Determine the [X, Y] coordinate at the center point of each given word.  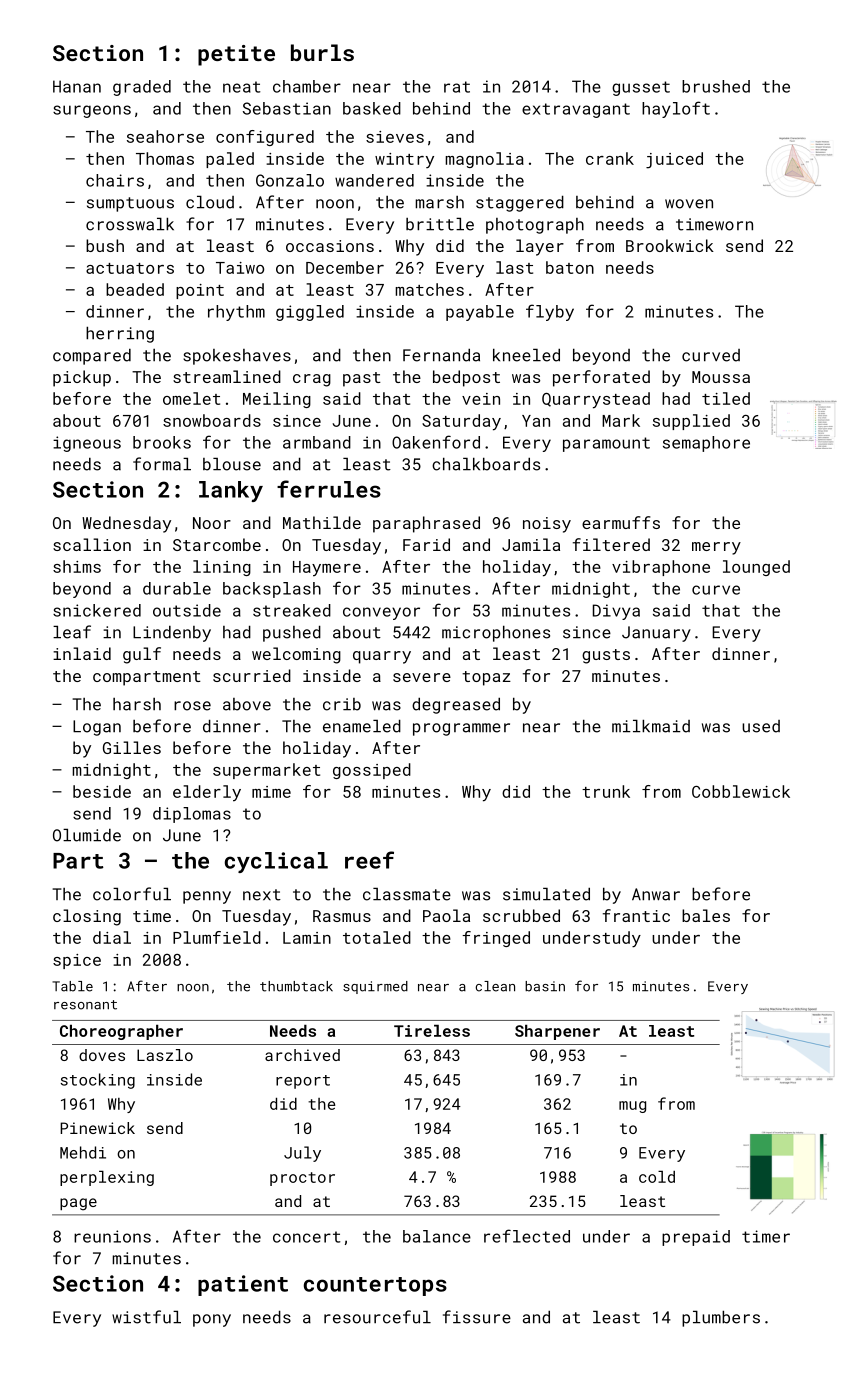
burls [322, 52]
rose [192, 706]
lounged [756, 568]
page [78, 1204]
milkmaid [651, 726]
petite [236, 55]
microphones [496, 634]
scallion [92, 544]
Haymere [327, 569]
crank [610, 158]
